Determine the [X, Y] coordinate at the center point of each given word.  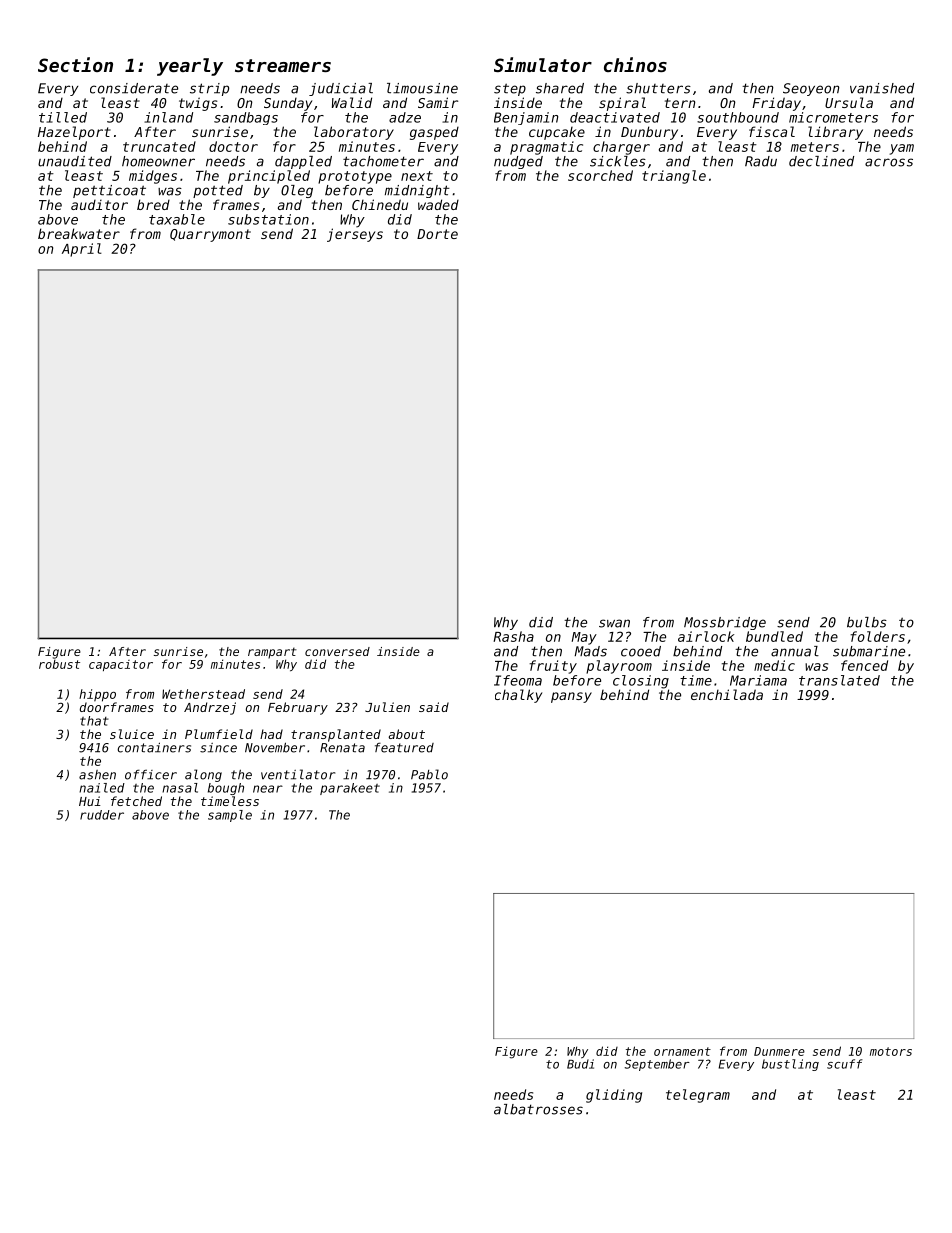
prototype [355, 177]
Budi [580, 1064]
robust [59, 664]
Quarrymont [210, 235]
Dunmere [779, 1051]
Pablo [429, 774]
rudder [102, 815]
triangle [674, 177]
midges [153, 177]
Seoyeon [811, 89]
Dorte [437, 234]
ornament [682, 1051]
